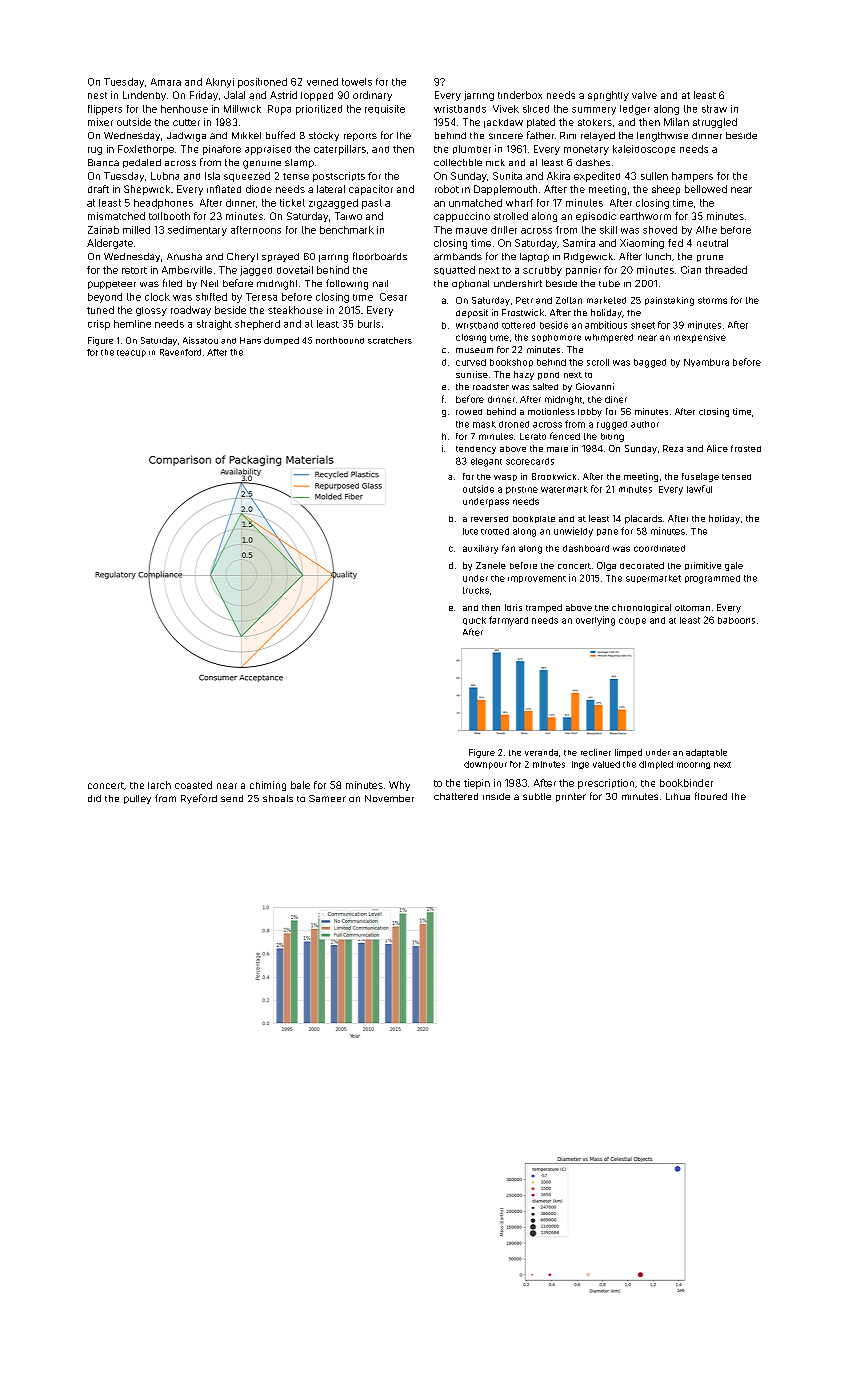 The image size is (849, 1400). I want to click on author, so click(645, 424).
